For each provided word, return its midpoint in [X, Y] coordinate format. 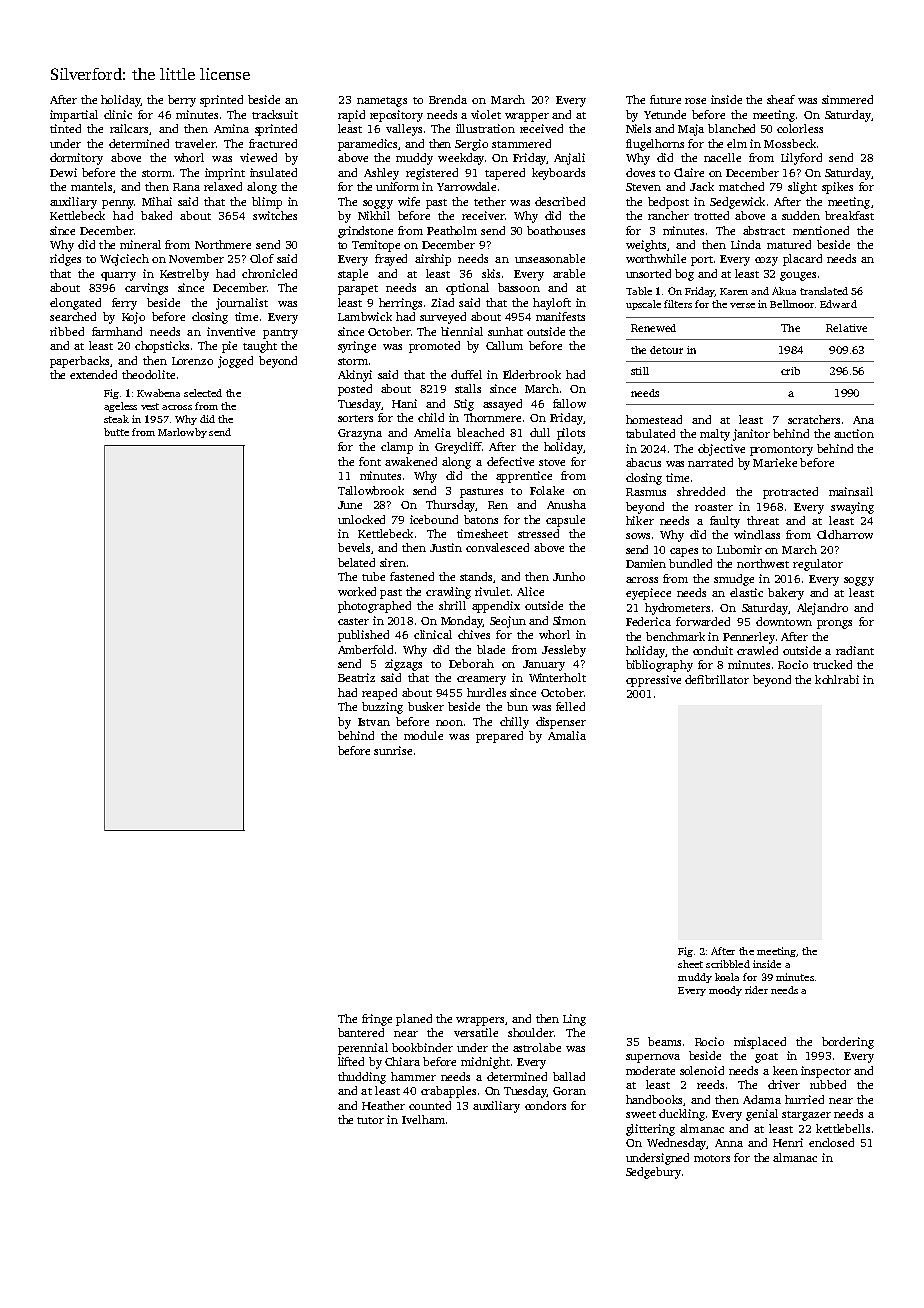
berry [182, 101]
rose [695, 101]
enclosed [831, 1142]
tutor [370, 1120]
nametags [382, 102]
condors [545, 1105]
